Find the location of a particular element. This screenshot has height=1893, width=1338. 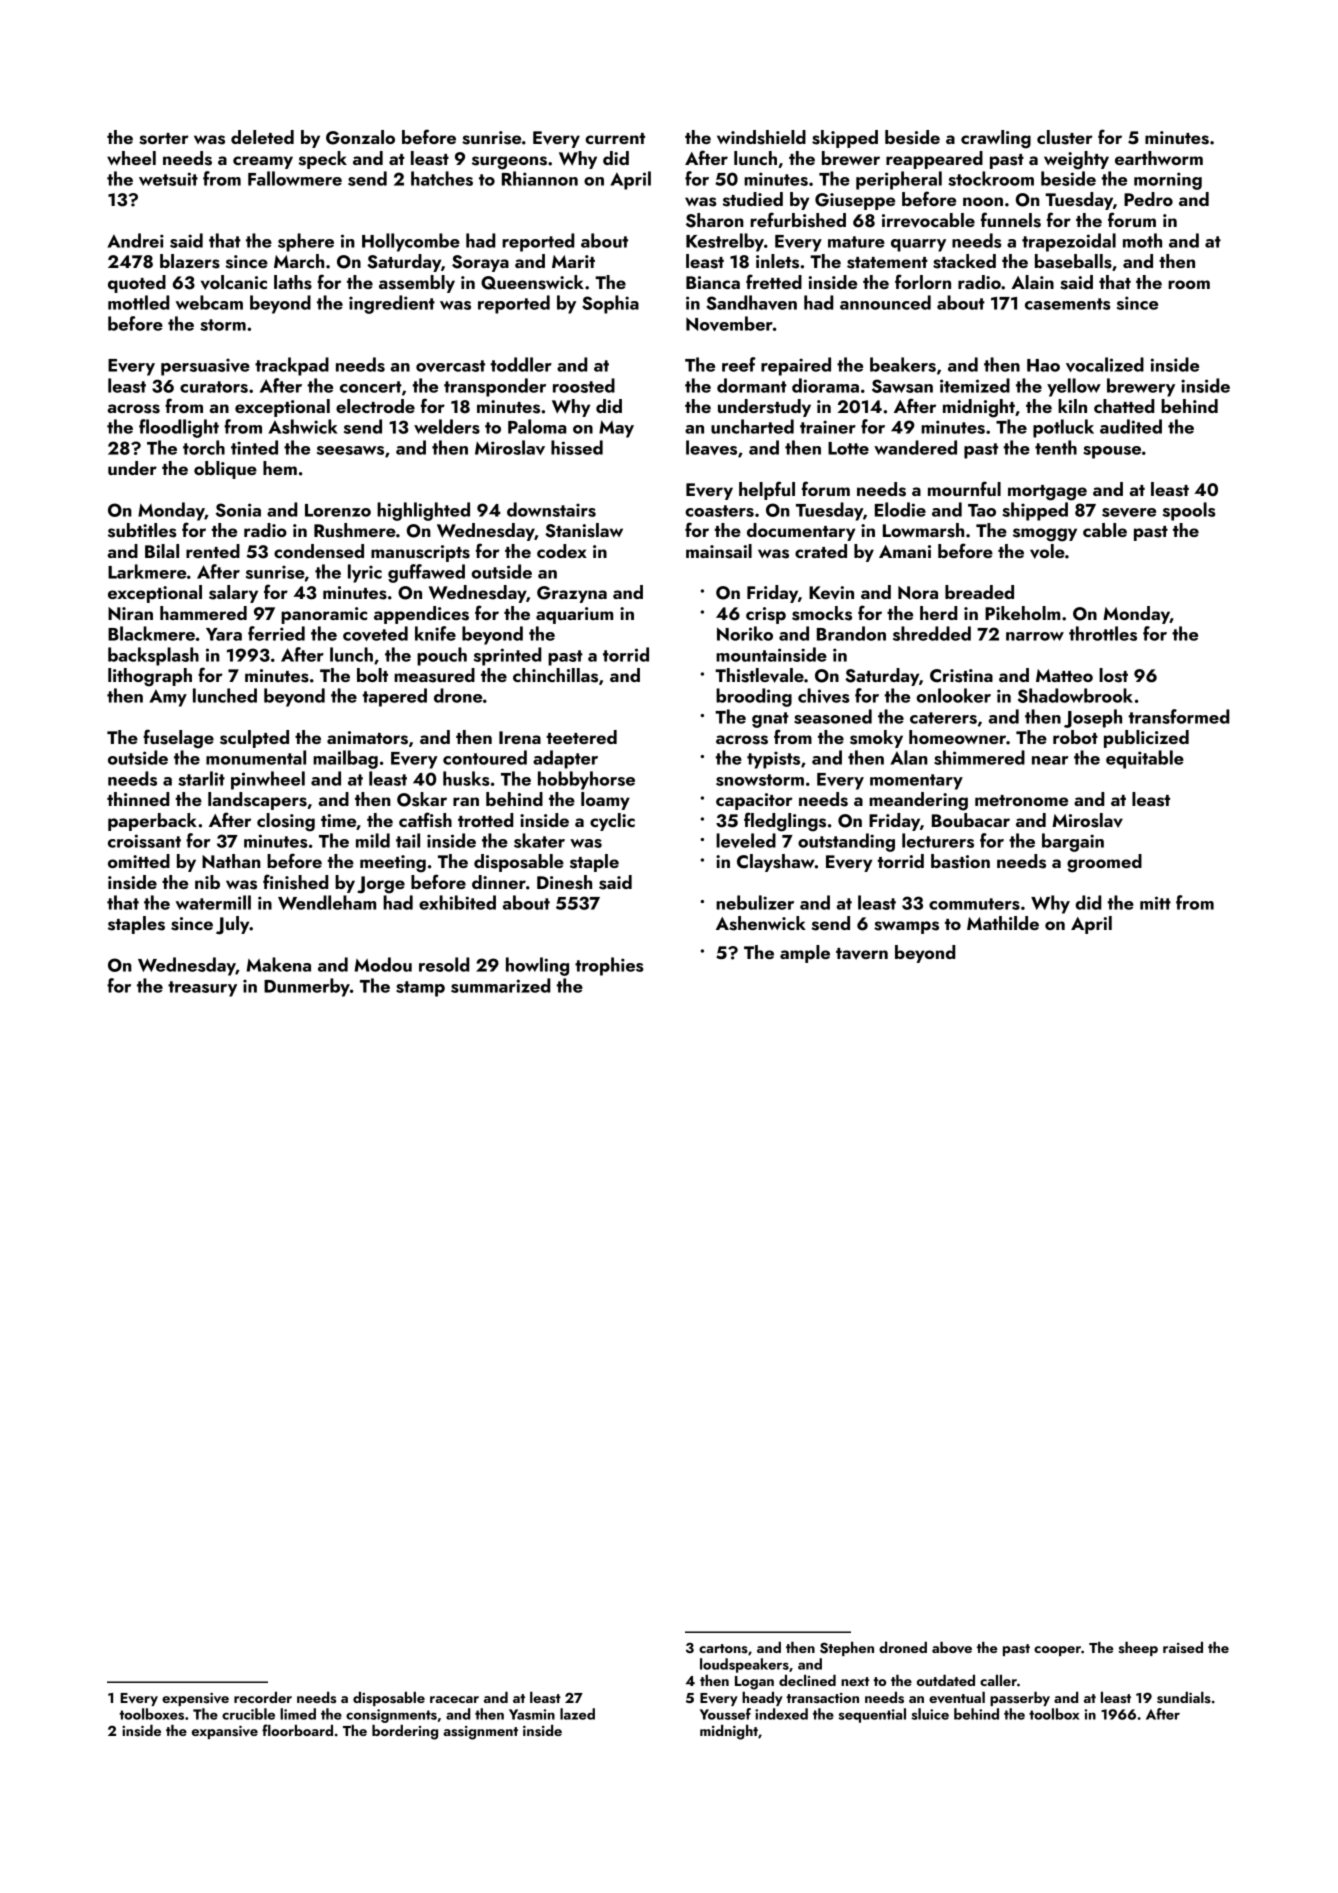

expansive is located at coordinates (225, 1732).
